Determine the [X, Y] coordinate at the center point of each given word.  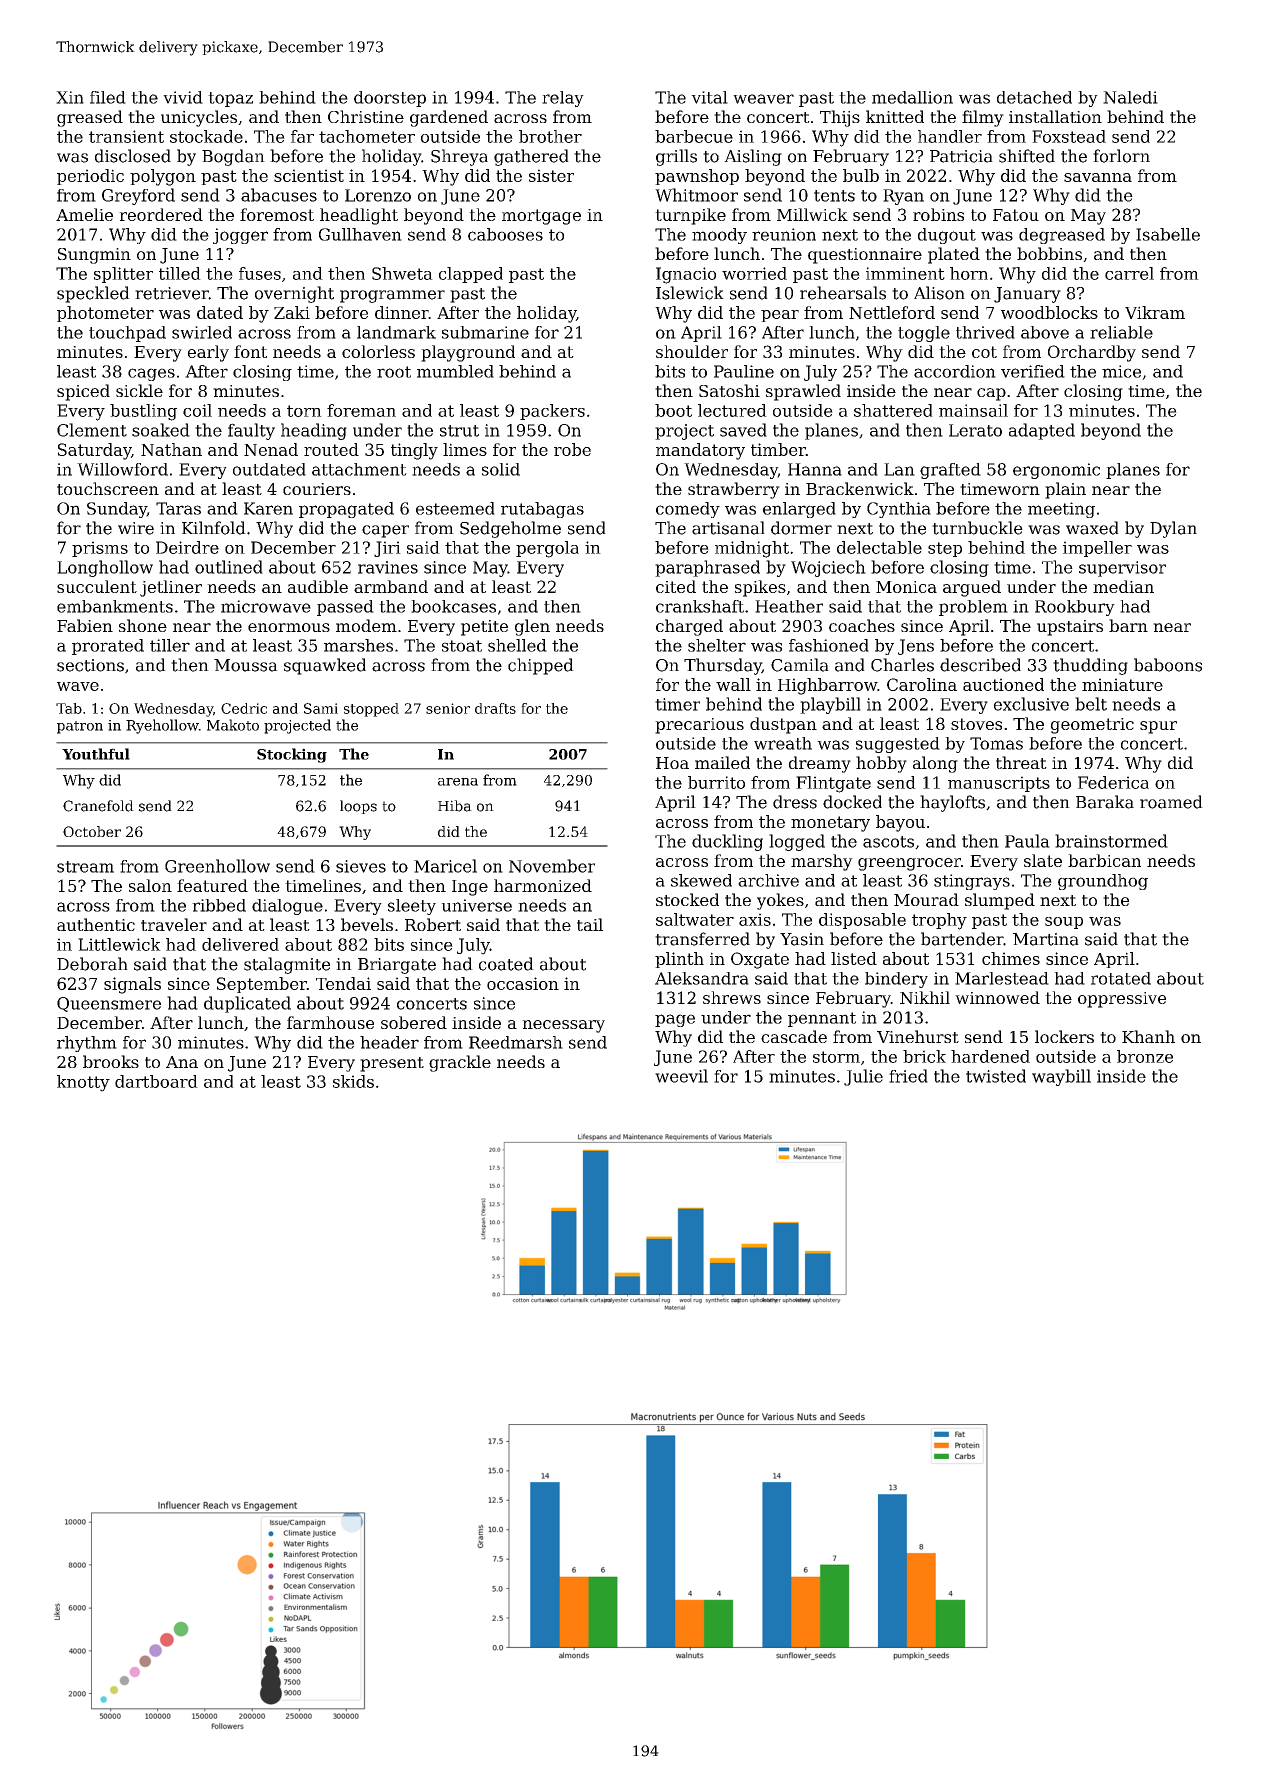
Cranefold [98, 806]
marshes [358, 645]
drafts [495, 708]
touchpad [127, 334]
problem [973, 608]
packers [552, 412]
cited [676, 586]
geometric [1092, 726]
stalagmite [287, 965]
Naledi [1130, 97]
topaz [230, 99]
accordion [955, 371]
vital [709, 97]
